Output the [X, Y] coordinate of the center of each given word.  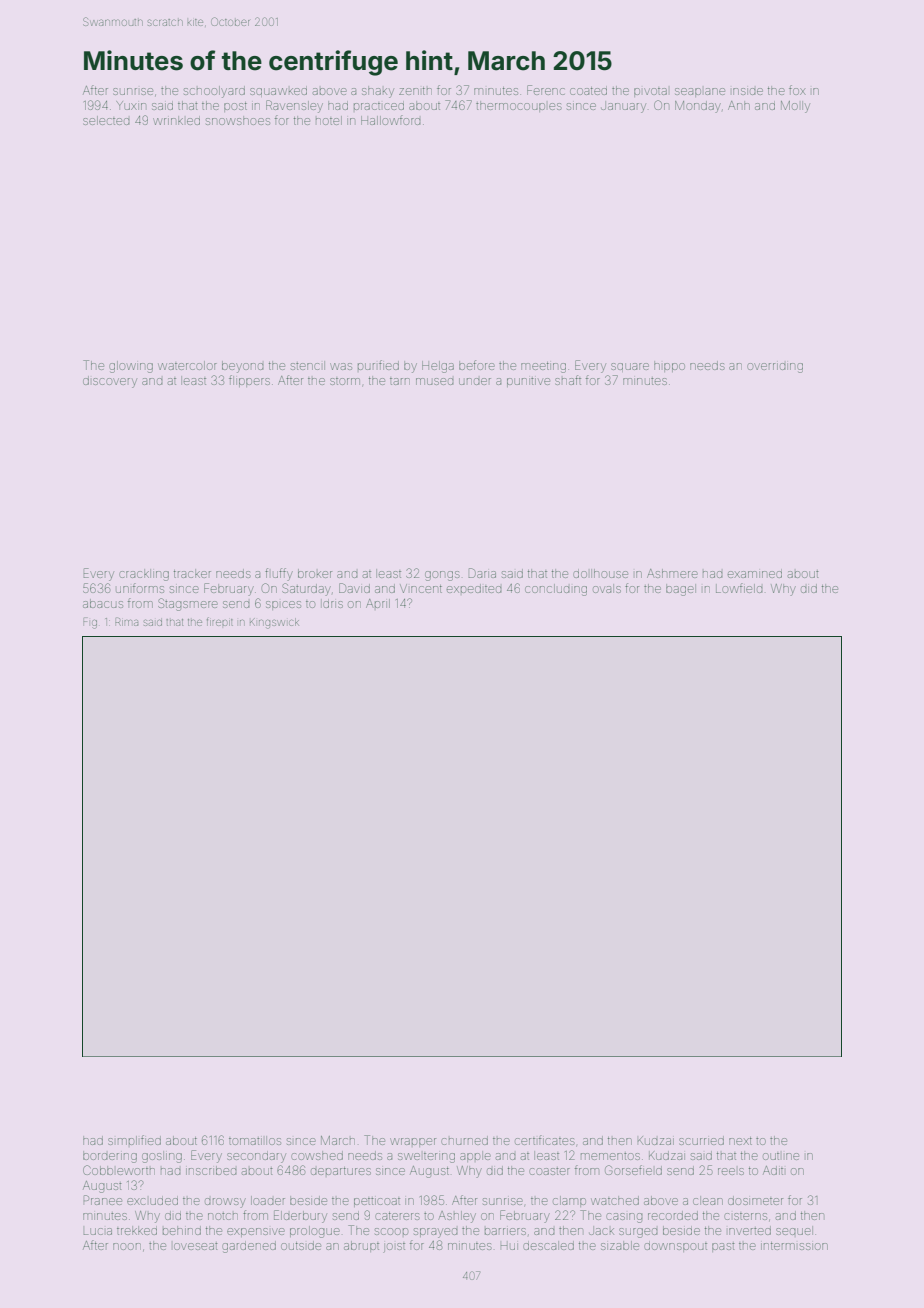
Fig [90, 624]
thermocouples [519, 106]
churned [464, 1140]
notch [223, 1216]
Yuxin [131, 105]
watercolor [187, 365]
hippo [669, 366]
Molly [795, 107]
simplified [134, 1140]
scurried [701, 1140]
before [477, 365]
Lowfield [739, 588]
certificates [545, 1140]
